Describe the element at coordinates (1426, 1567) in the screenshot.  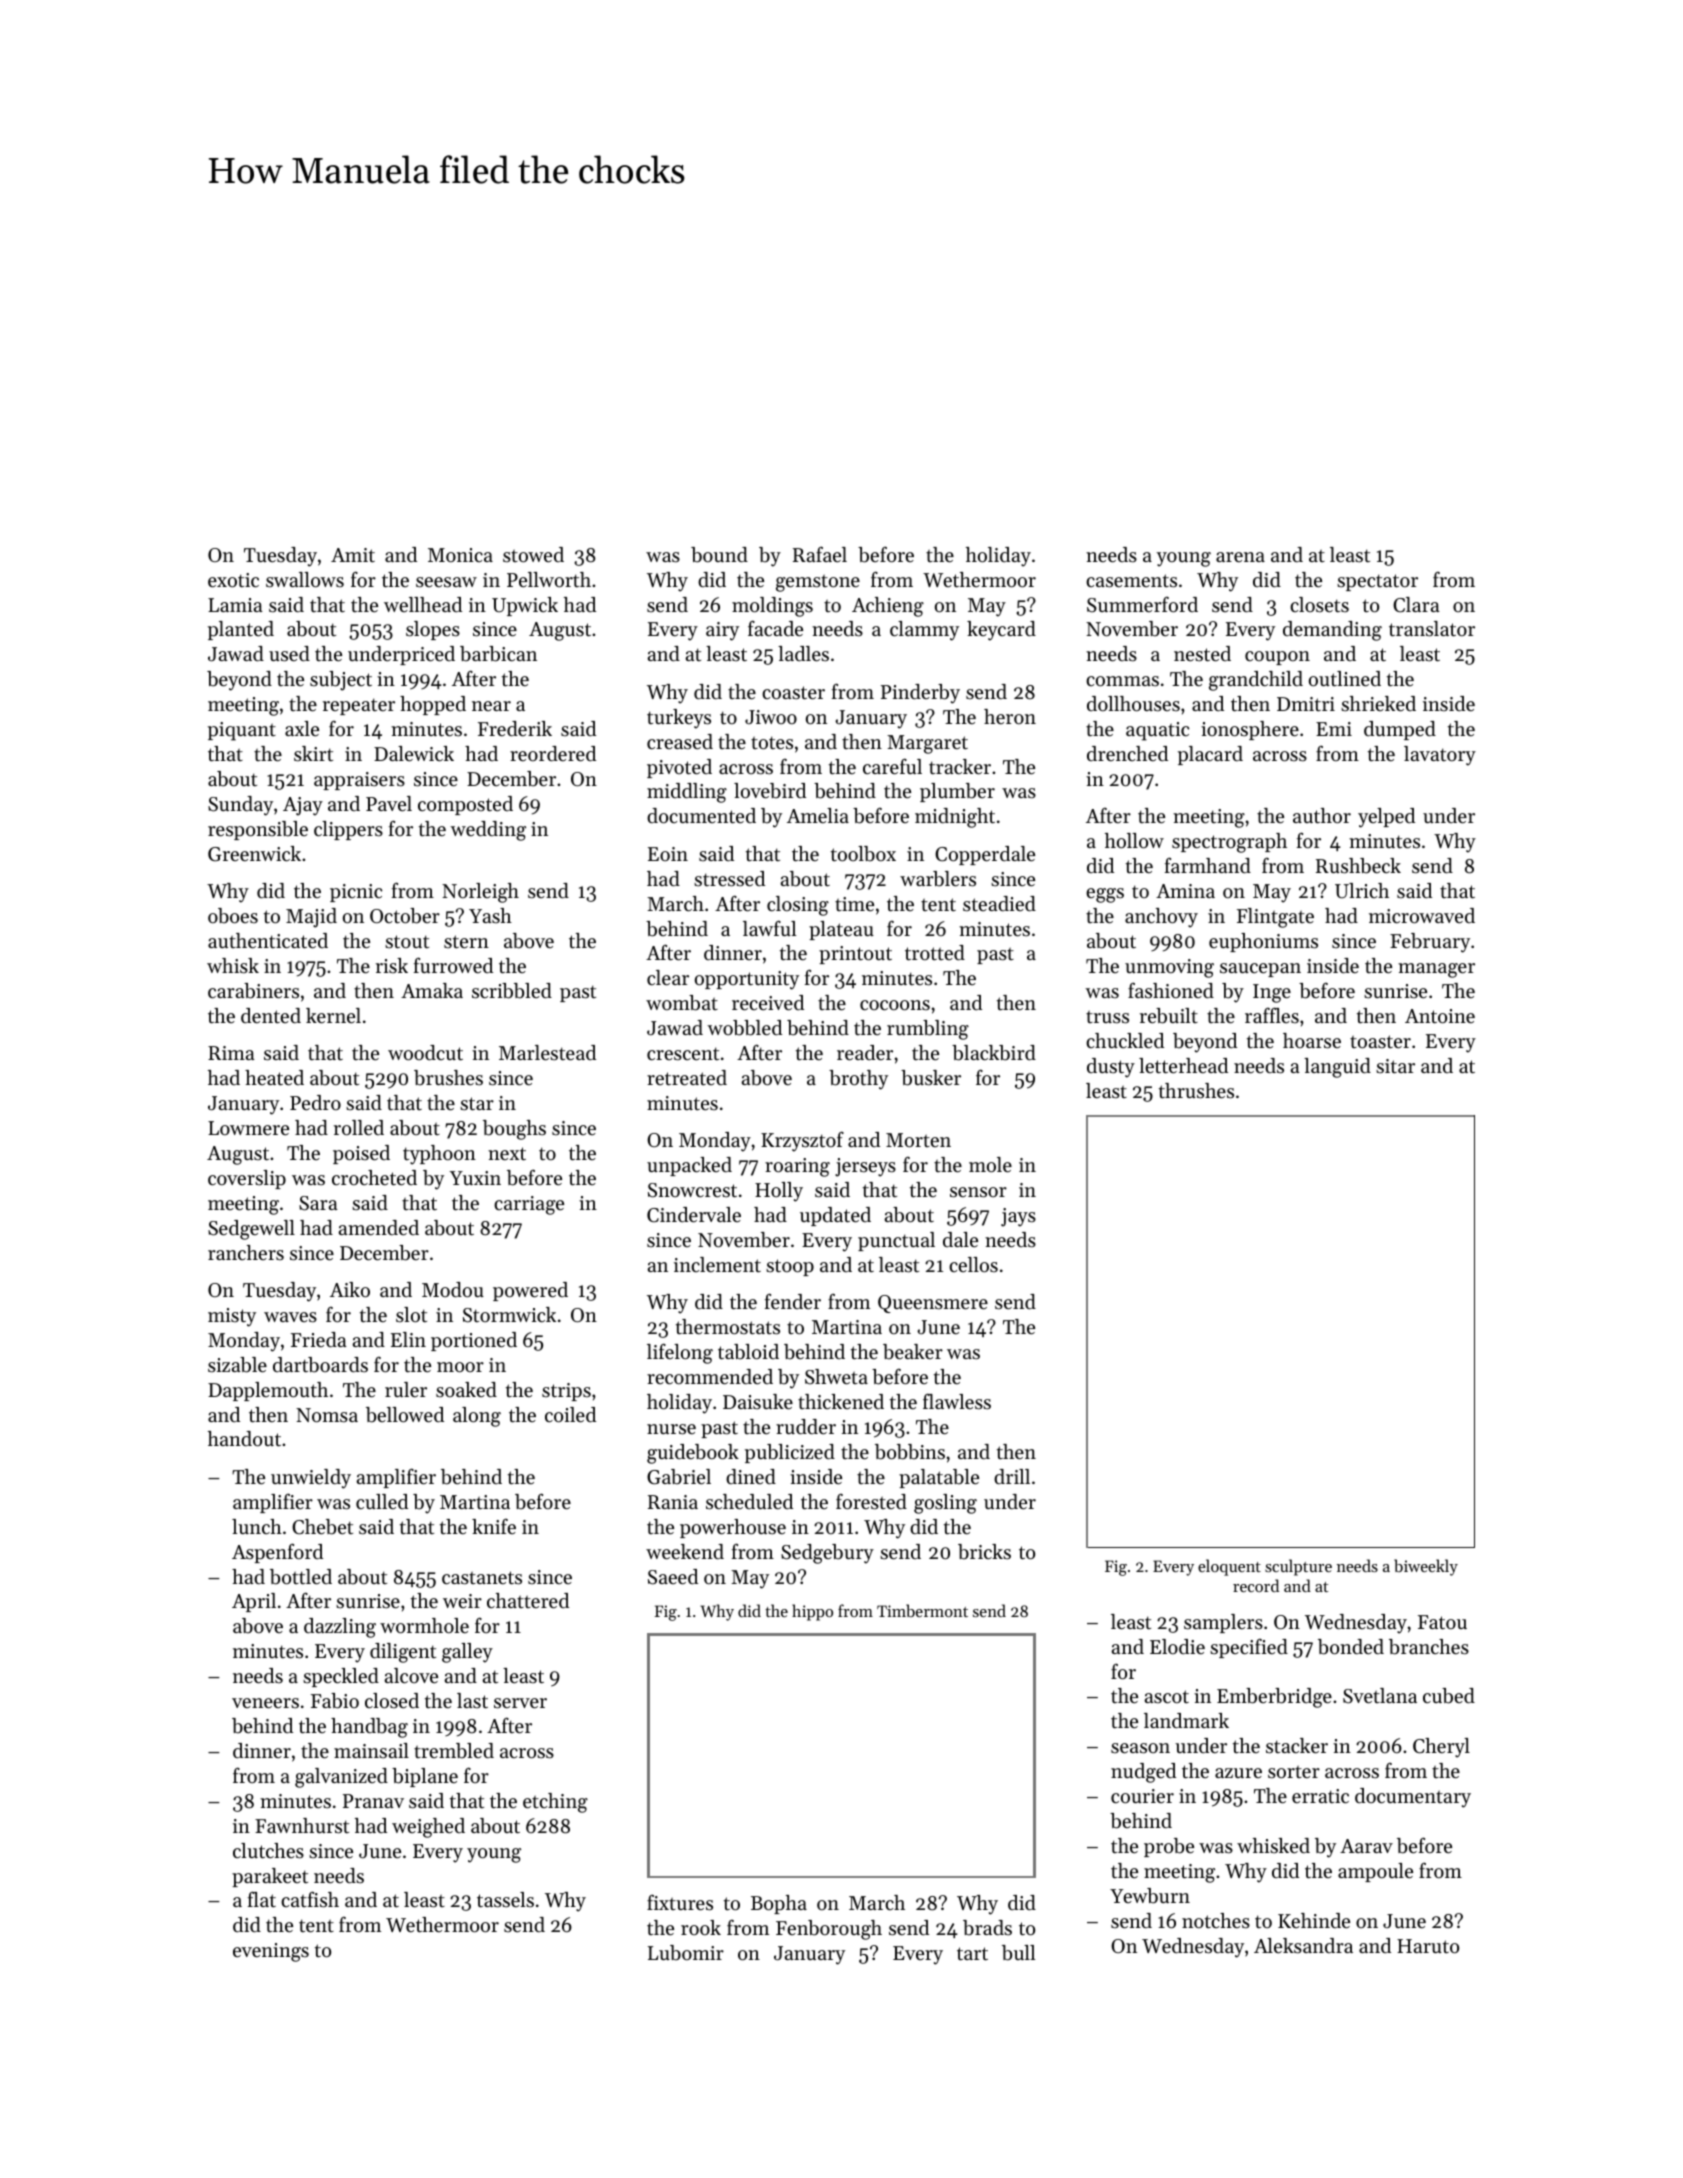
I see `biweekly` at that location.
